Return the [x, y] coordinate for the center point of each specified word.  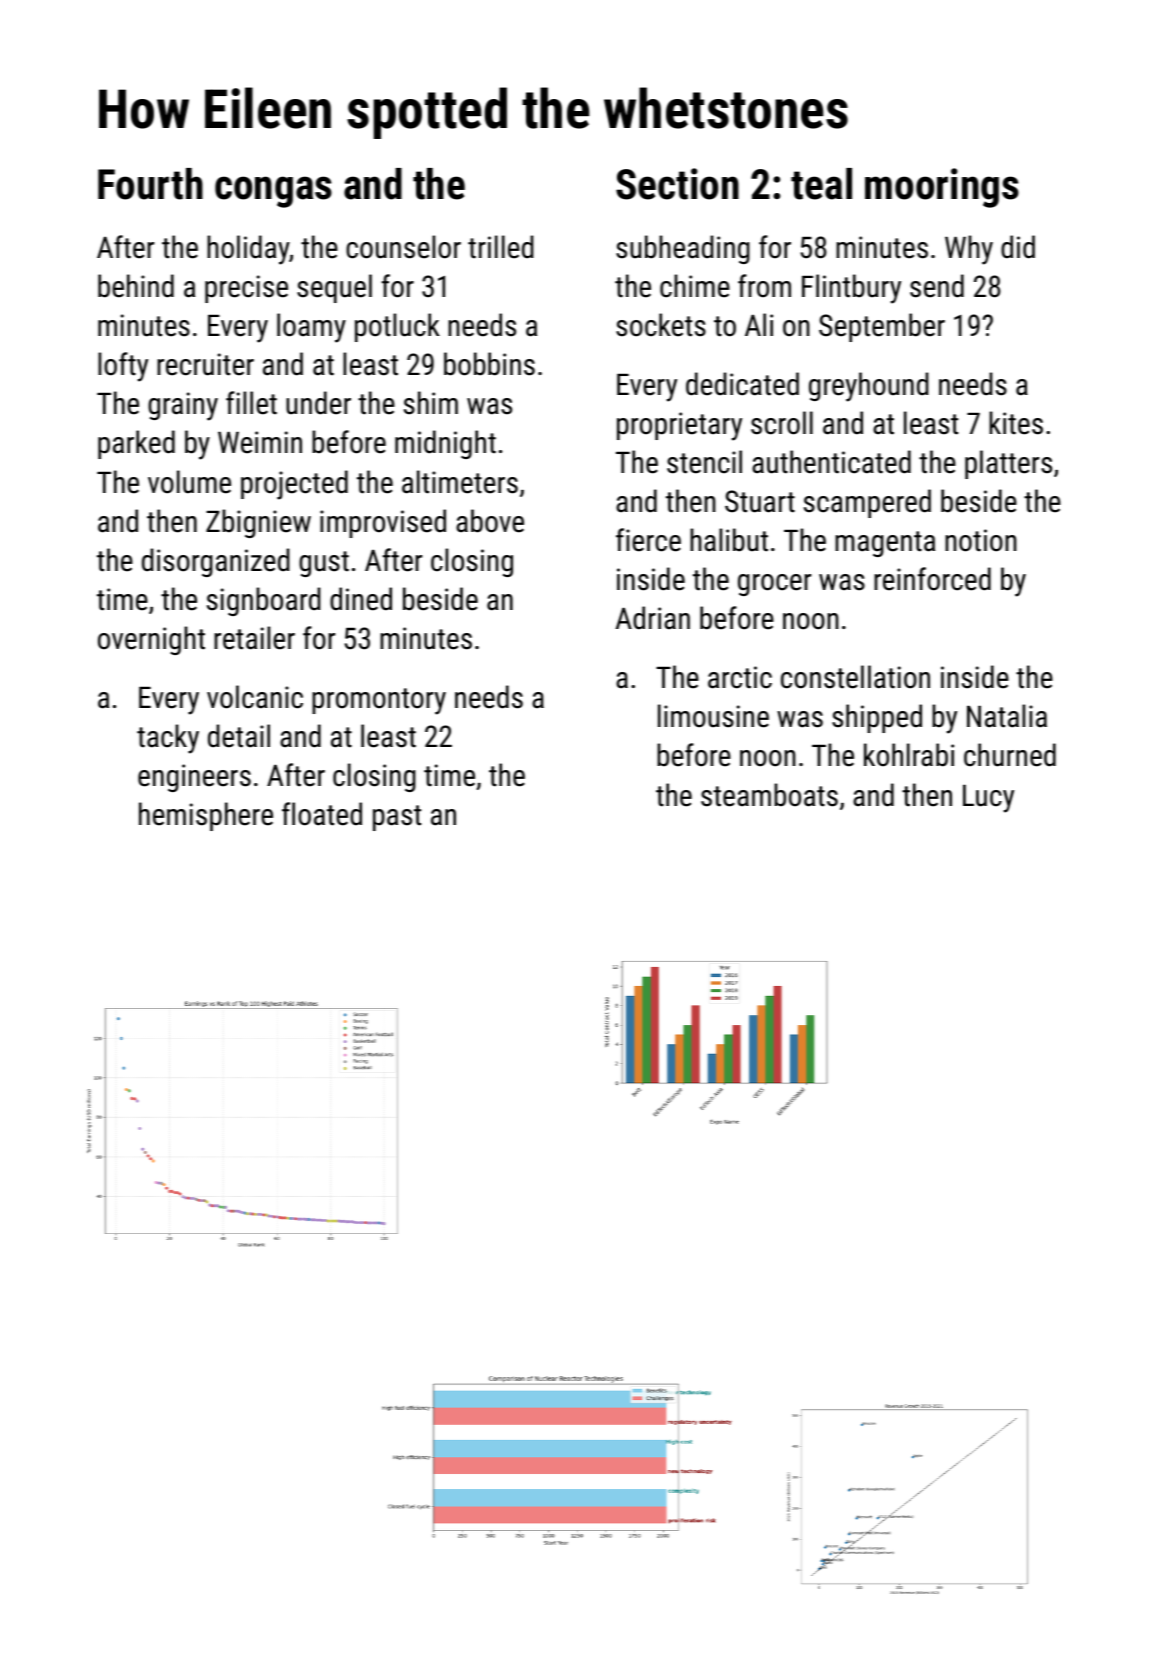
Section [677, 184]
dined [361, 599]
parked [136, 444]
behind [136, 286]
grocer [774, 585]
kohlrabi [909, 755]
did [1018, 247]
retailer [254, 638]
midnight [445, 444]
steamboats [769, 795]
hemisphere [206, 816]
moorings [942, 188]
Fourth [150, 184]
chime [695, 286]
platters [1008, 464]
